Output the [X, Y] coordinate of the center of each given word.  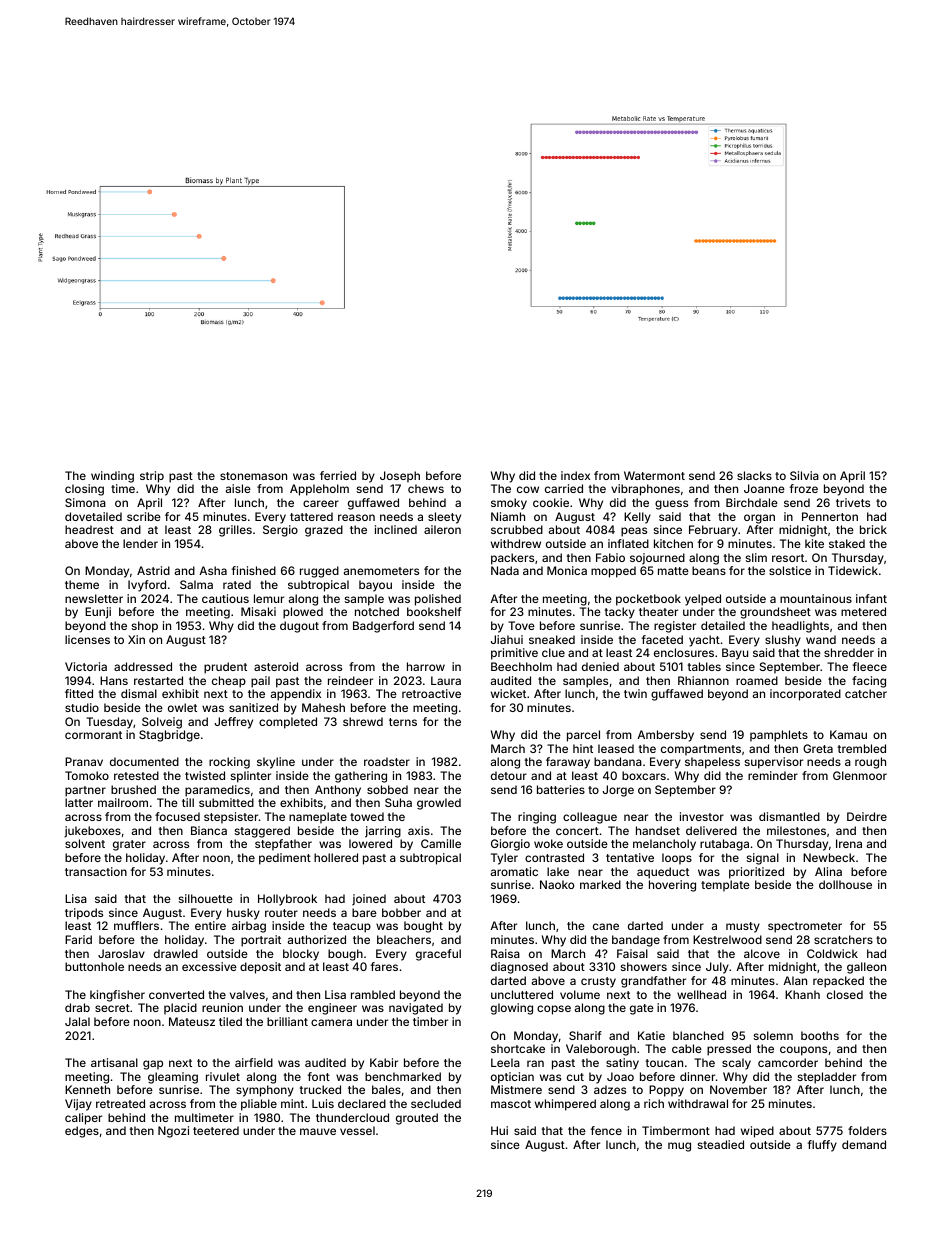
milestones [796, 830]
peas [634, 532]
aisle [238, 488]
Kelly [637, 518]
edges [82, 1132]
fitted [79, 693]
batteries [561, 789]
